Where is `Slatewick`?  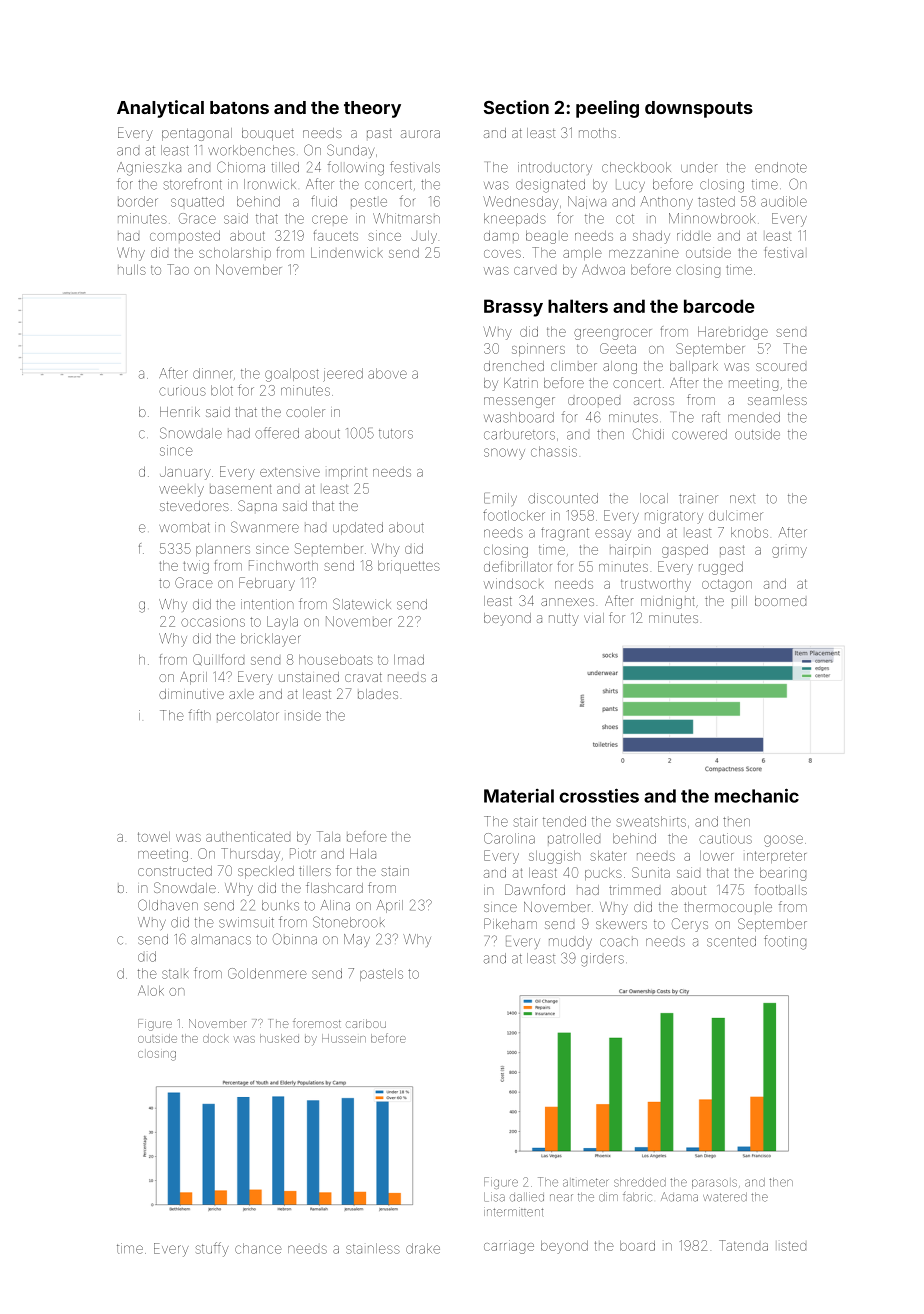
Slatewick is located at coordinates (362, 604).
